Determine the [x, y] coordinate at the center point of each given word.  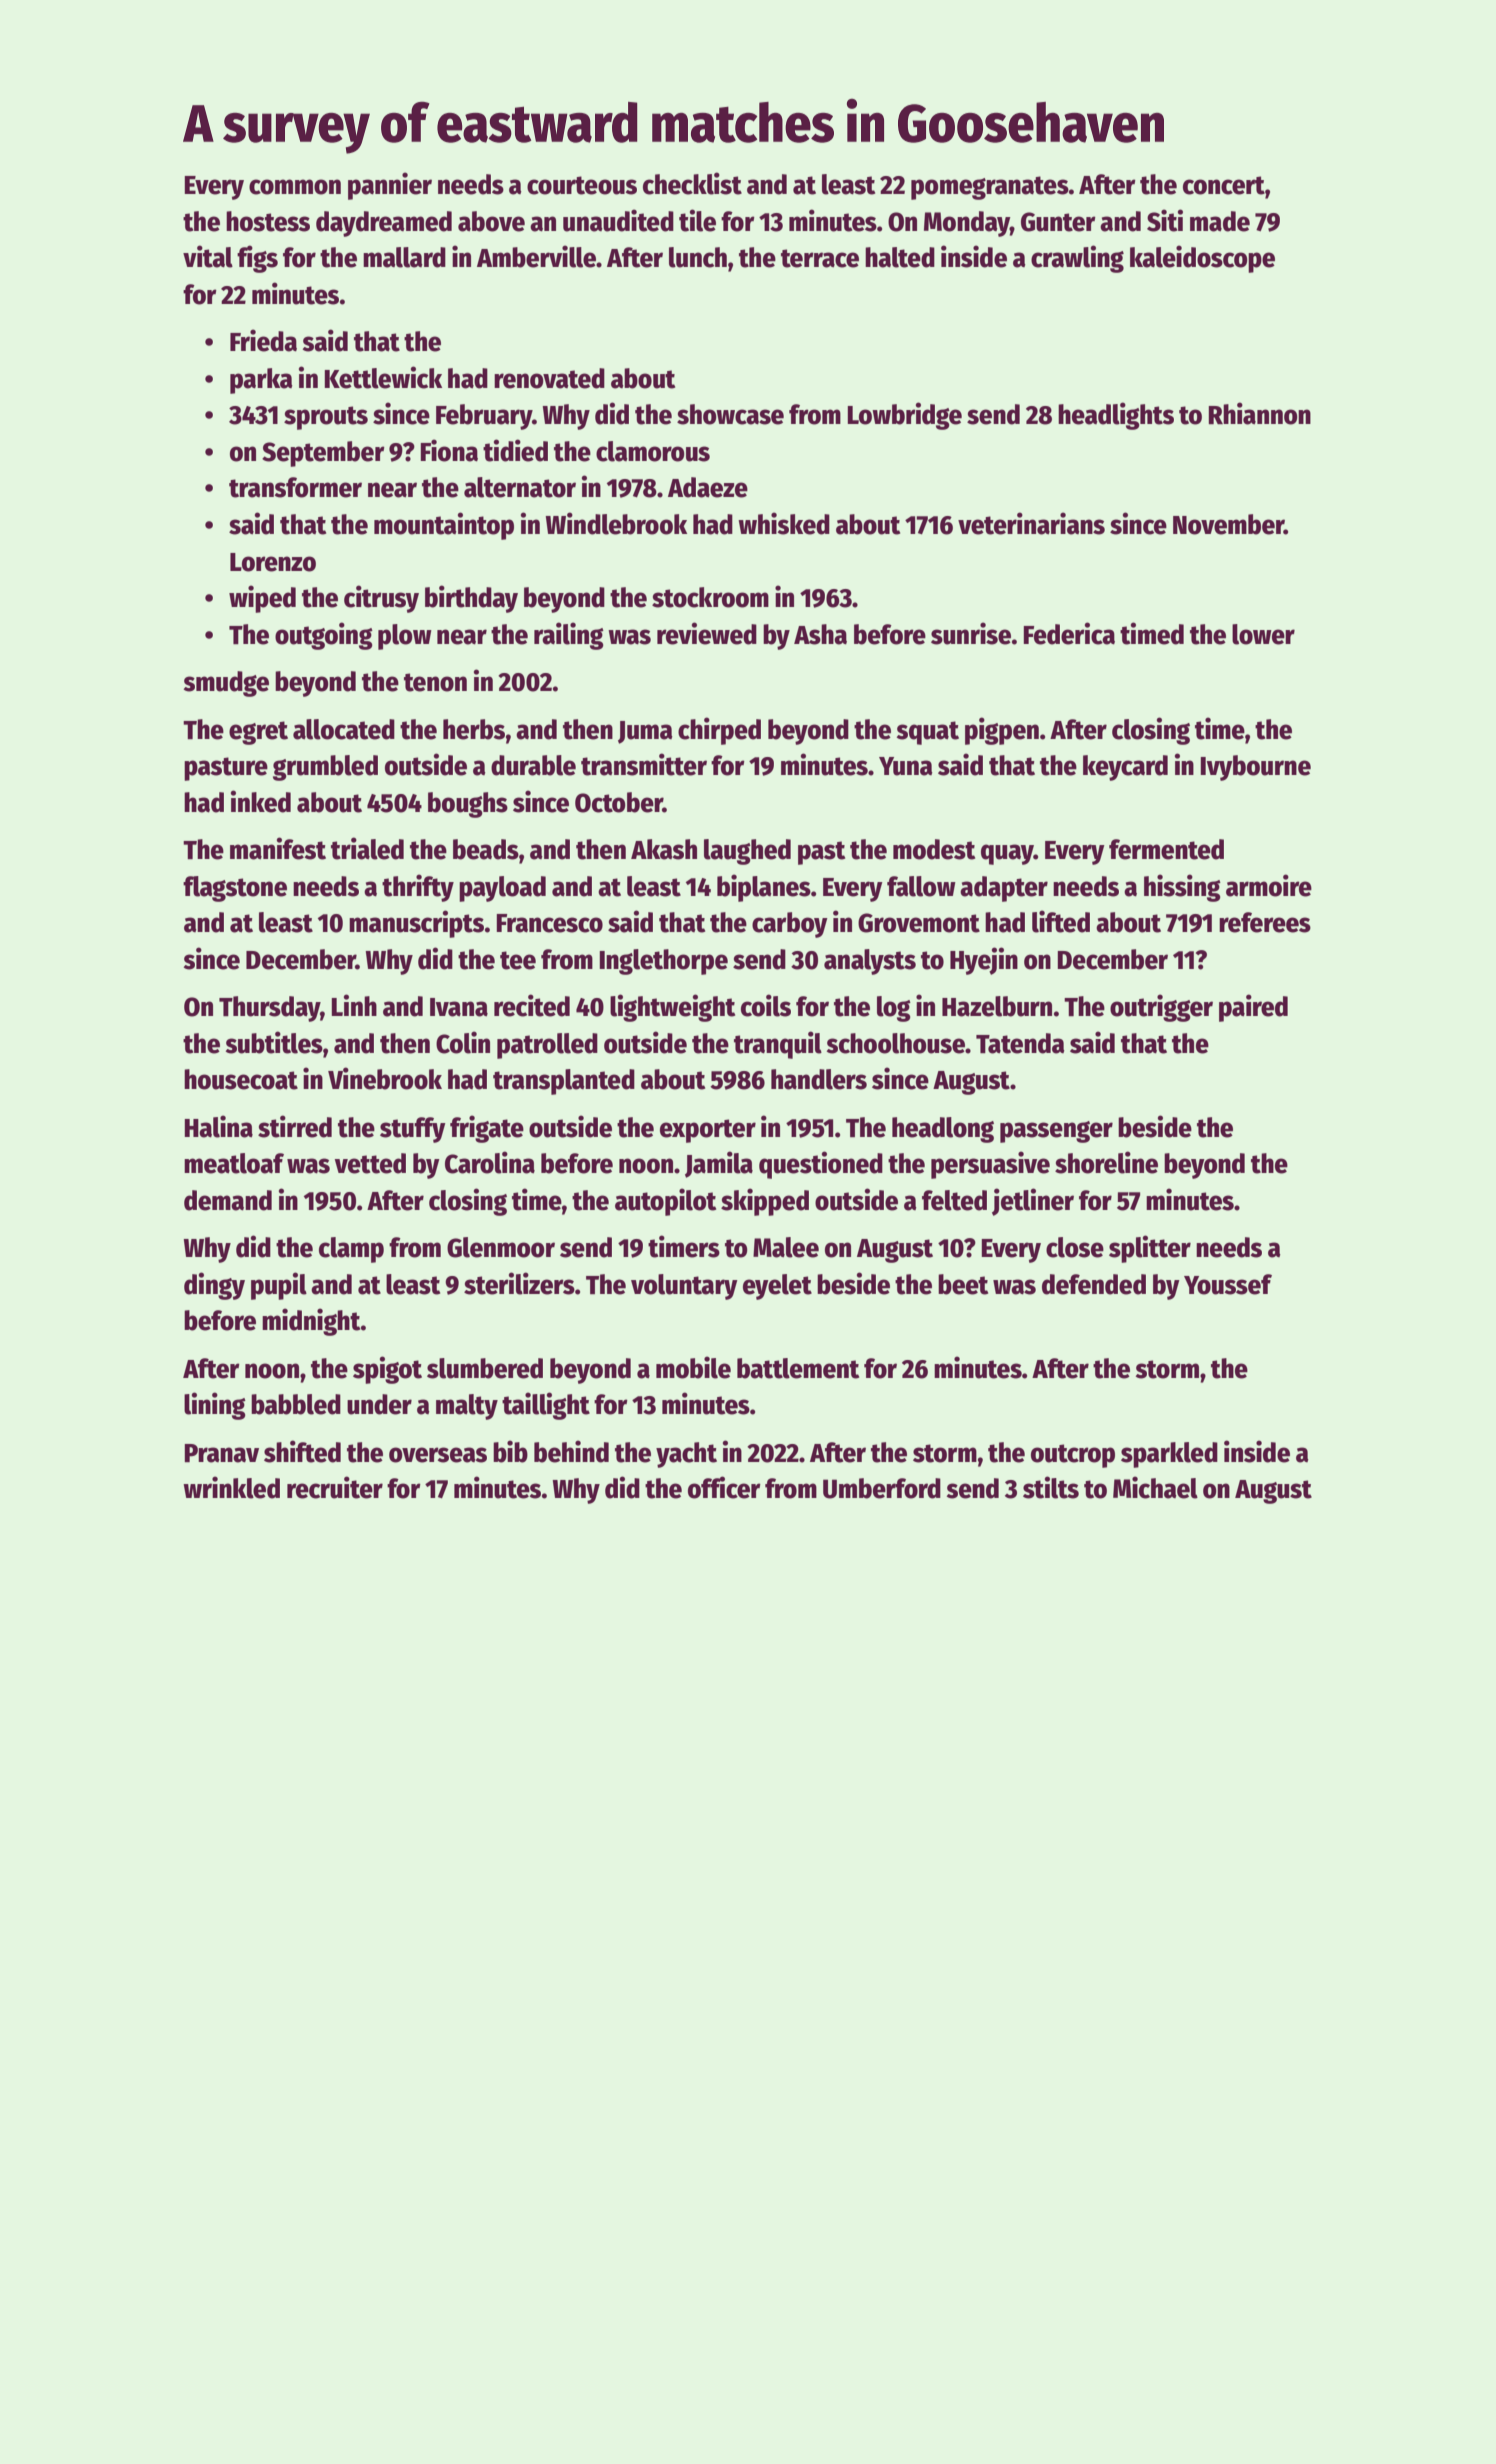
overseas [438, 1455]
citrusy [381, 599]
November [1228, 524]
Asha [820, 634]
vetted [370, 1163]
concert [1224, 185]
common [295, 187]
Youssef [1228, 1284]
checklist [692, 183]
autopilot [665, 1202]
